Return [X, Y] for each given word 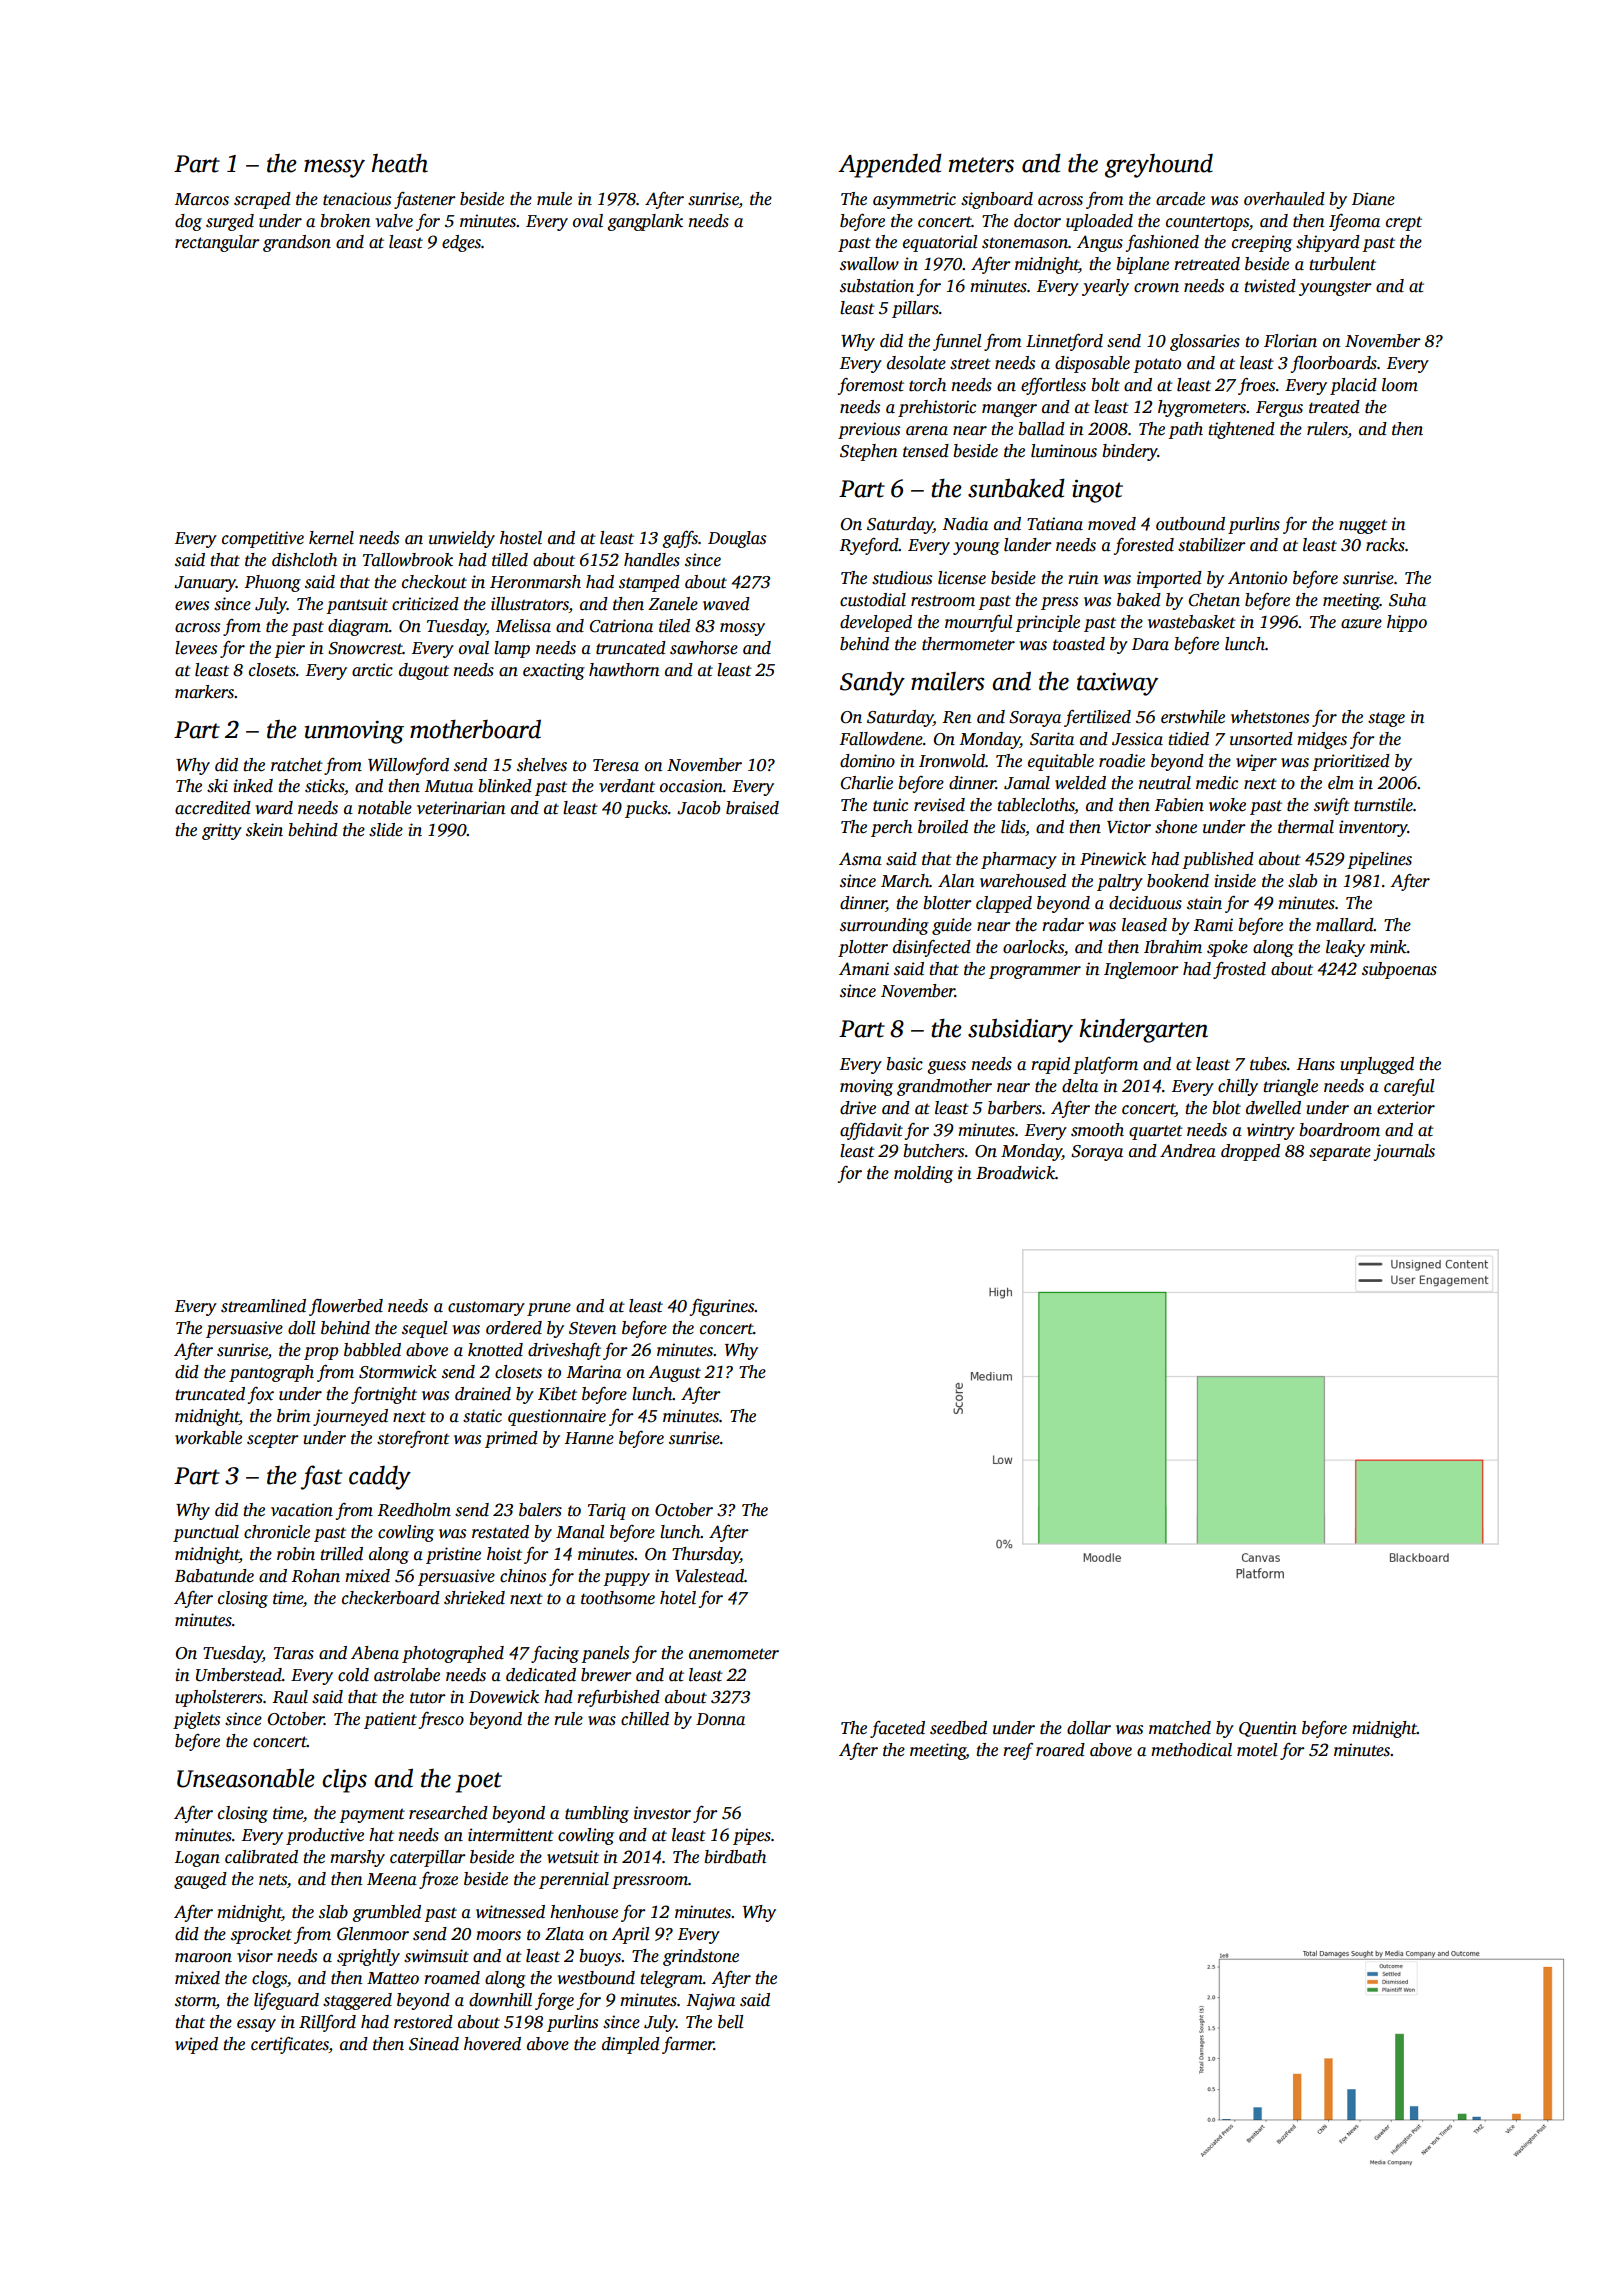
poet [479, 1782]
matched [1180, 1728]
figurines [722, 1307]
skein [264, 830]
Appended [890, 165]
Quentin [1268, 1729]
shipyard [1328, 243]
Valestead [709, 1576]
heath [400, 163]
